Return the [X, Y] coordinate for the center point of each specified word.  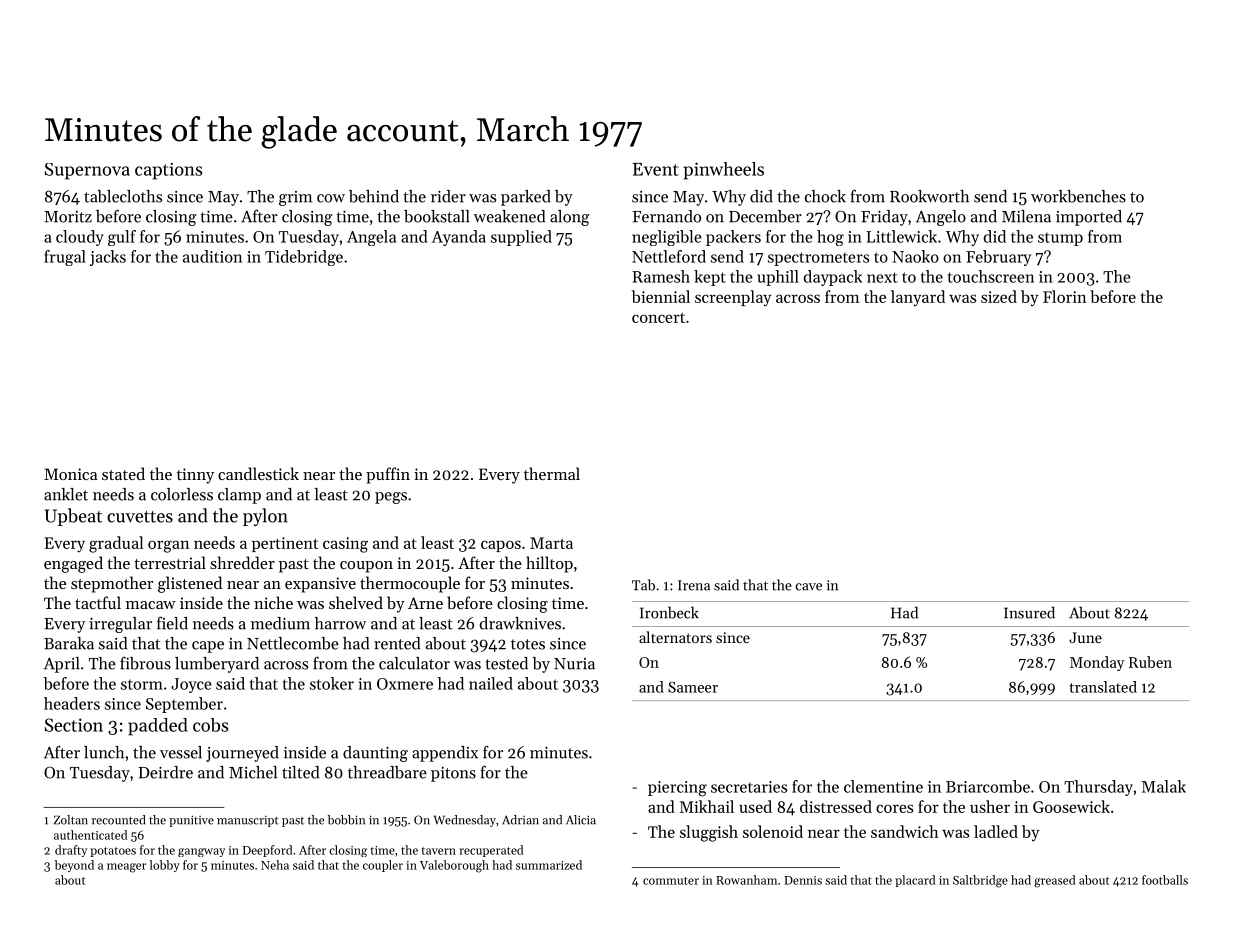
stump [1060, 239]
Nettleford [669, 256]
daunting [375, 754]
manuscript [248, 821]
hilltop [549, 564]
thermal [552, 473]
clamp [239, 496]
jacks [108, 258]
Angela [371, 238]
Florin [1065, 296]
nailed [491, 683]
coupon [366, 567]
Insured [1029, 612]
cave [809, 587]
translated [1103, 687]
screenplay [733, 298]
